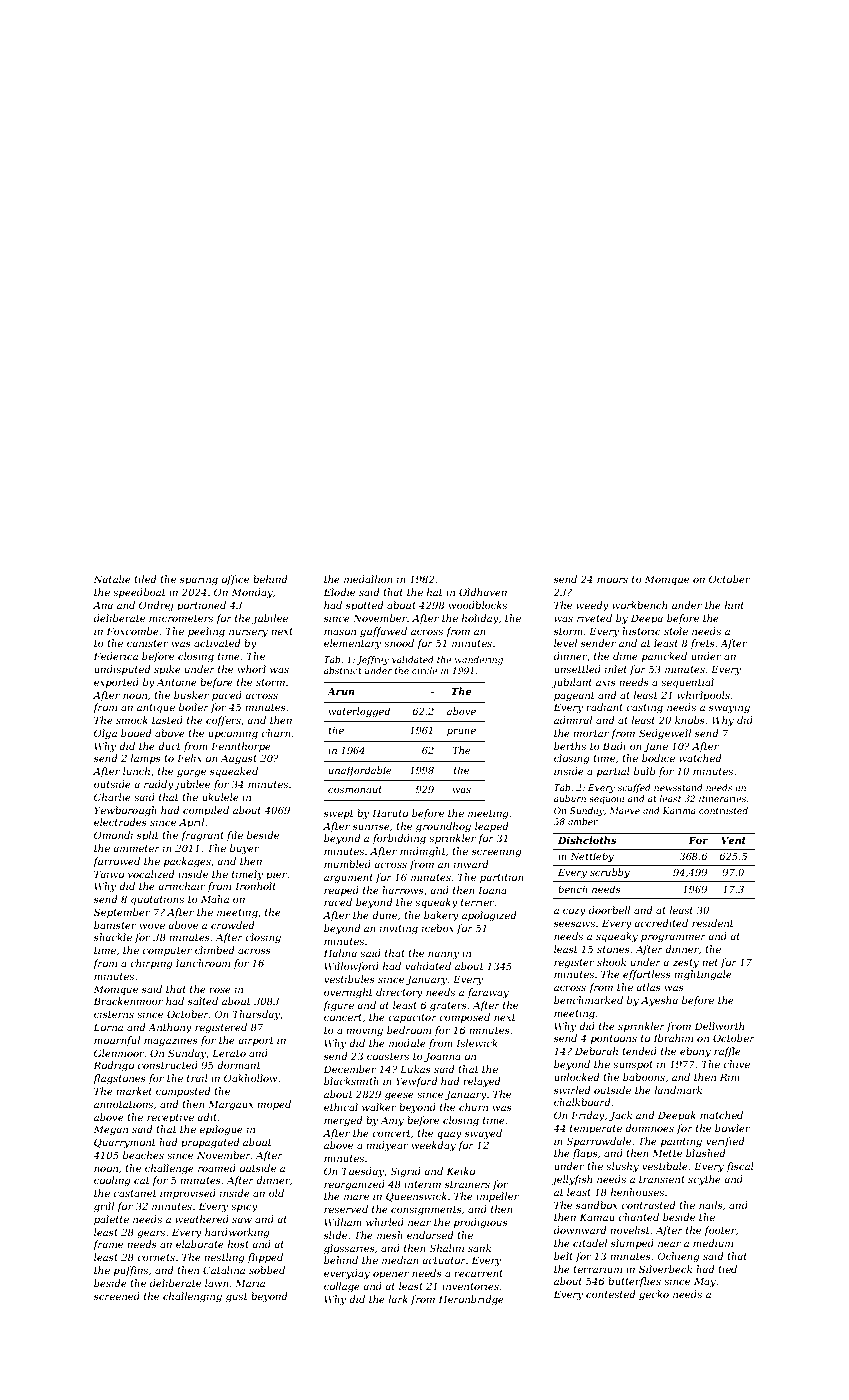 This document has height=1400, width=849. I want to click on medallion, so click(368, 579).
